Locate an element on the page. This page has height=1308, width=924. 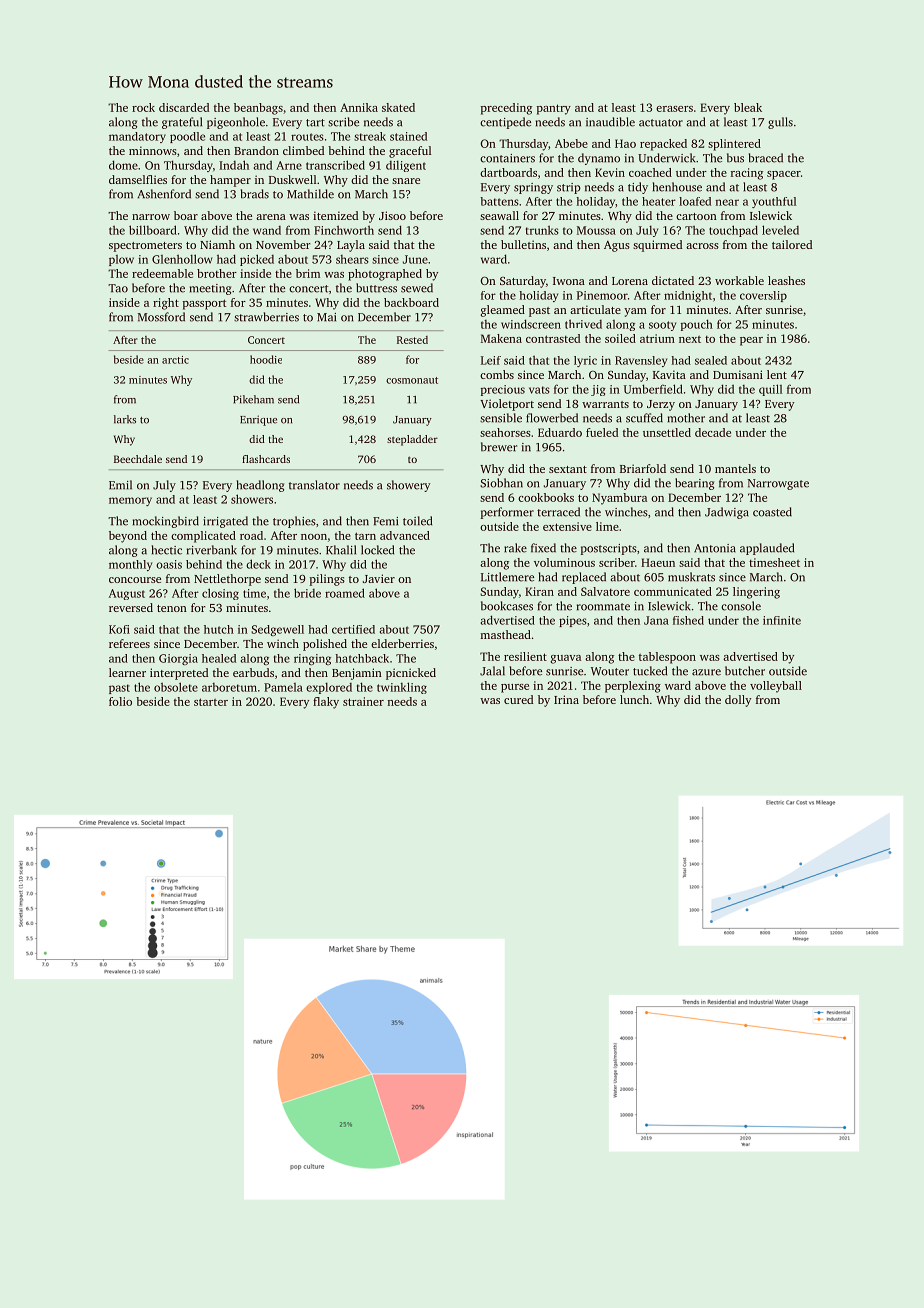
closing is located at coordinates (220, 594).
